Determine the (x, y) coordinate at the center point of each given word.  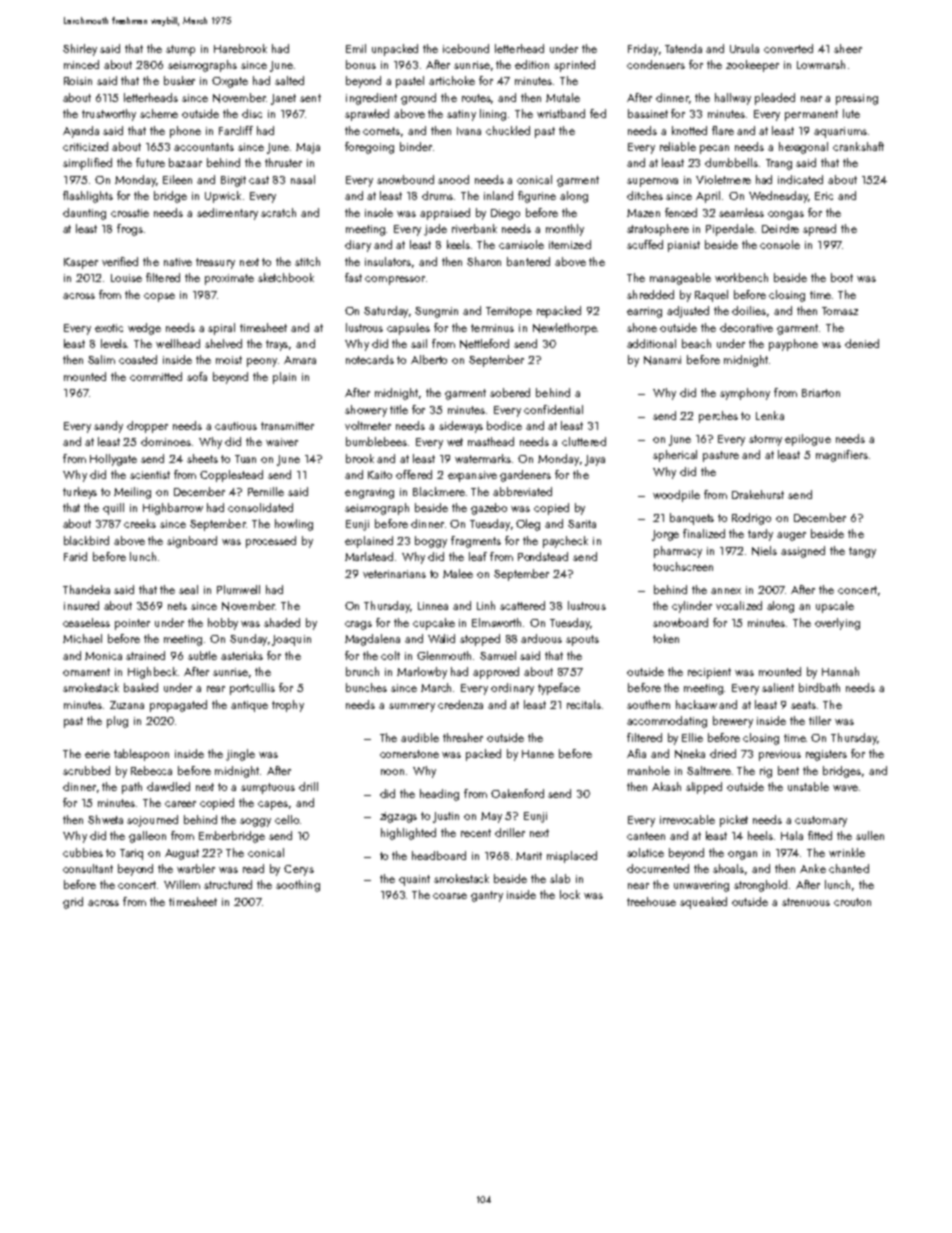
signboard (192, 542)
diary (358, 246)
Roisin (78, 81)
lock (570, 894)
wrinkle (847, 852)
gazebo (489, 509)
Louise (126, 278)
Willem (182, 884)
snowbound (405, 179)
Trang (779, 164)
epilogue (808, 440)
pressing (857, 99)
